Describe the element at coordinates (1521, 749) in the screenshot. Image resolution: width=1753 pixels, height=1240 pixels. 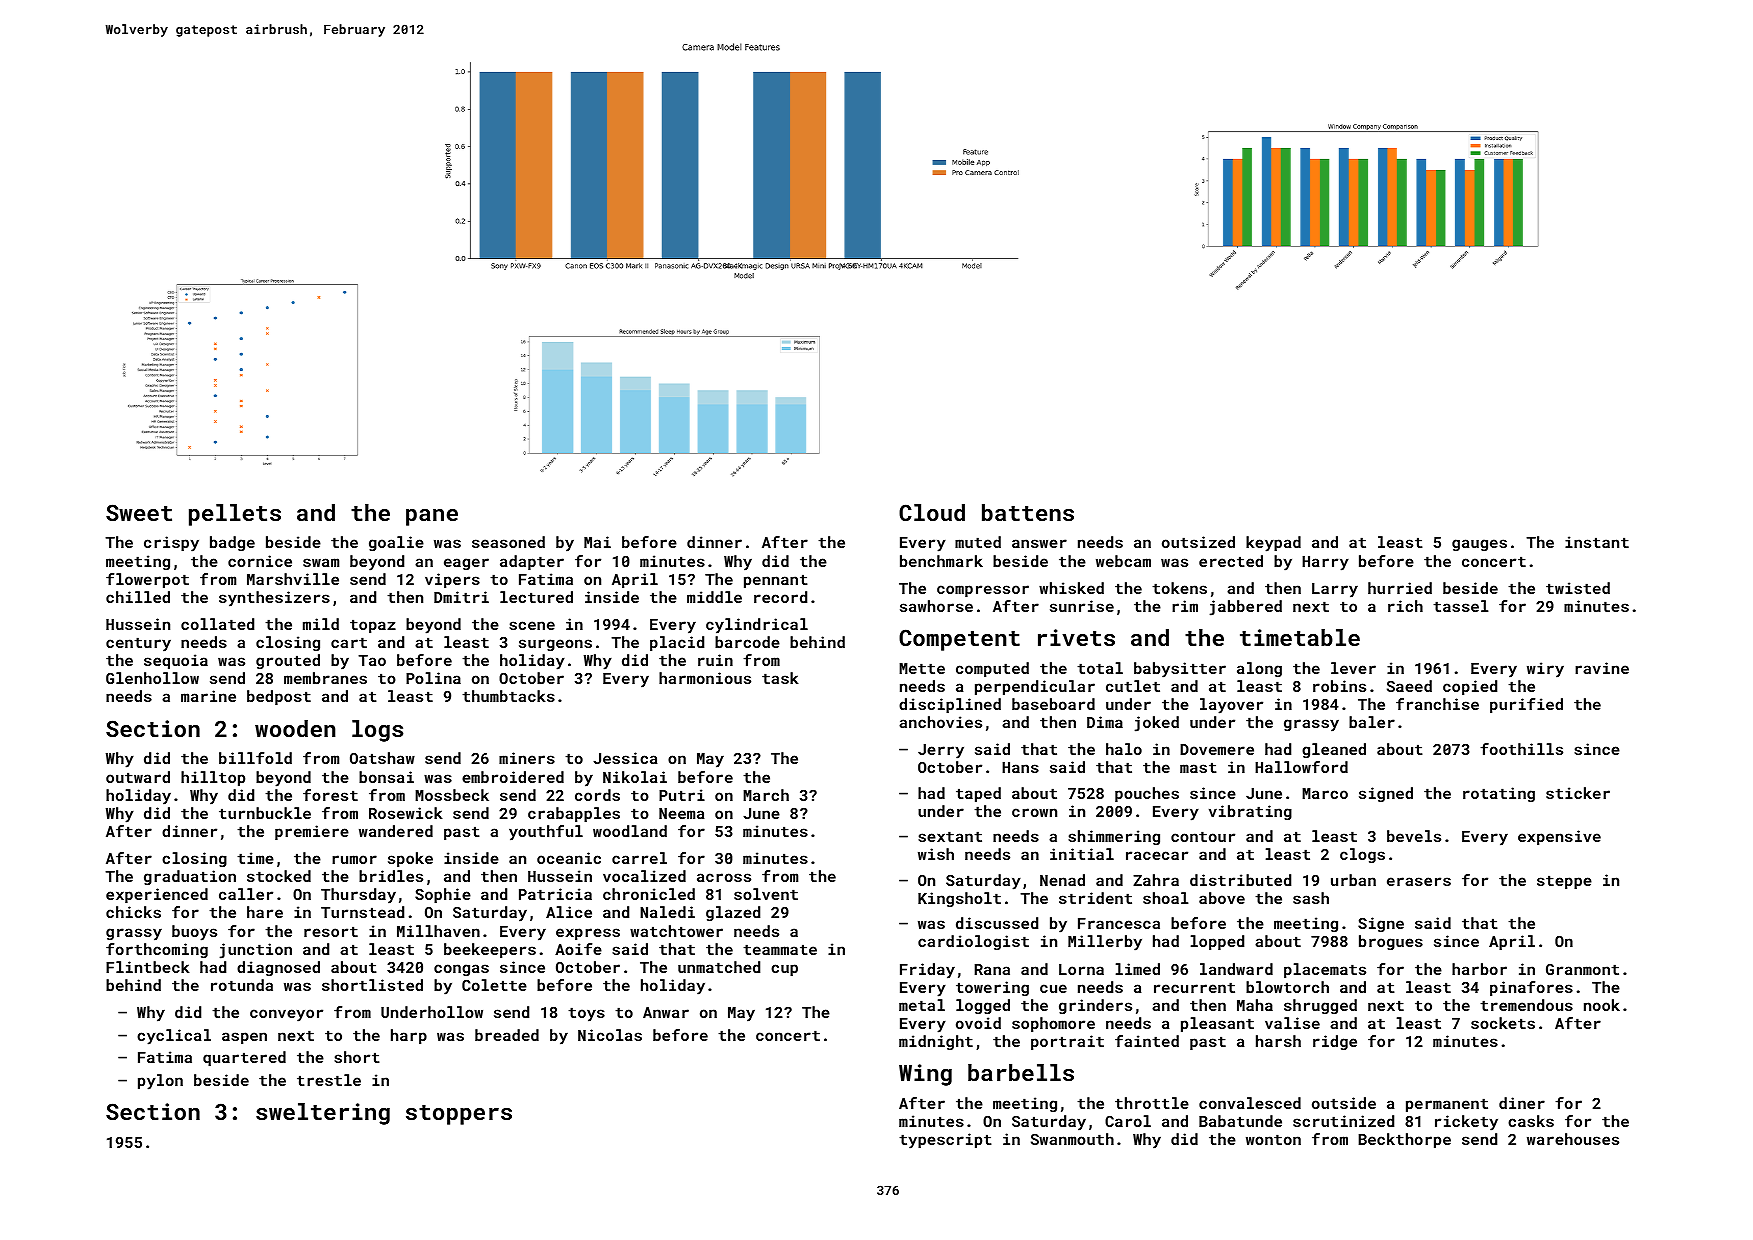
I see `foothills` at that location.
